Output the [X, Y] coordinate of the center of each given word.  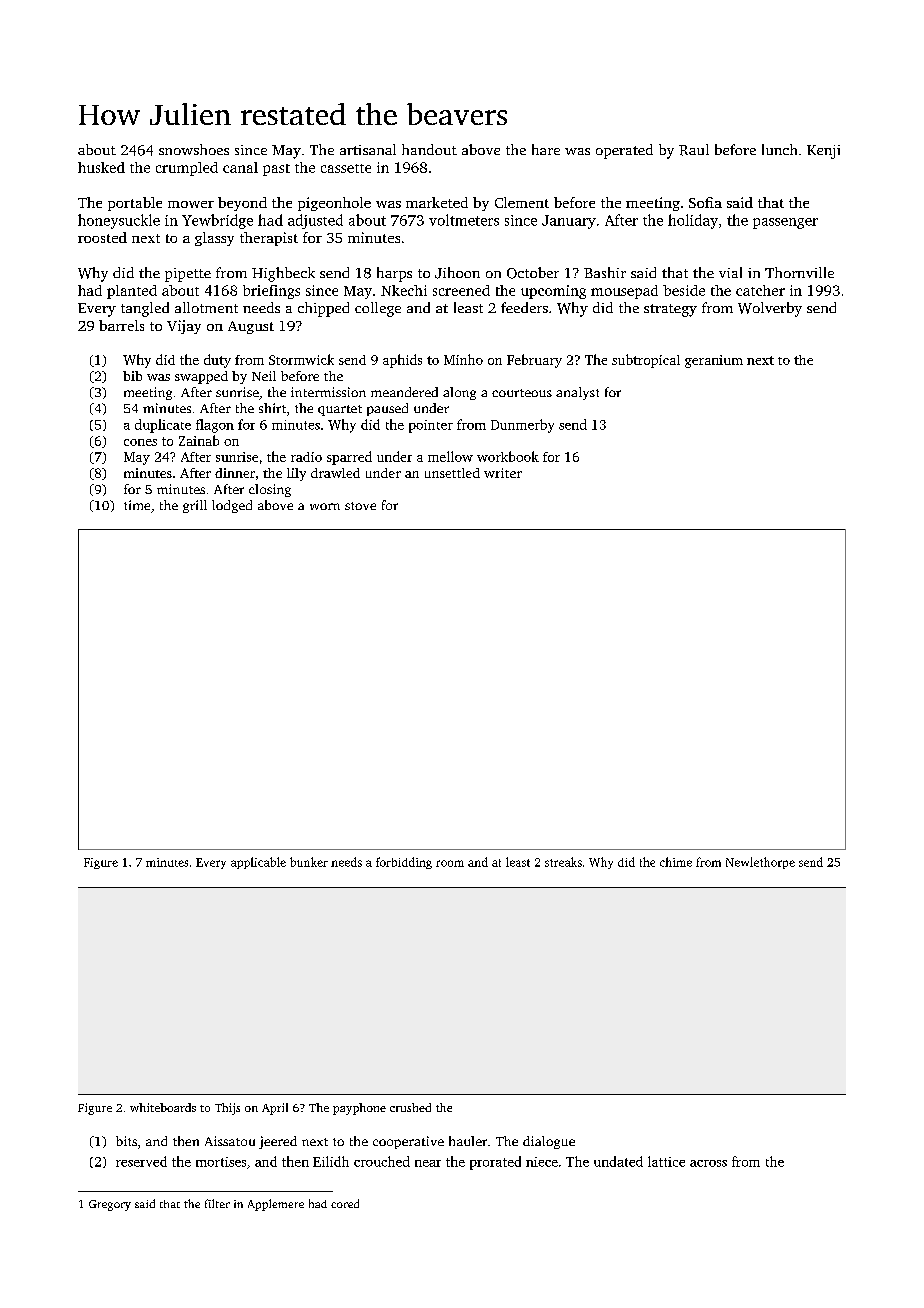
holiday [693, 221]
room [450, 863]
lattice [666, 1161]
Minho [463, 359]
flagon [215, 426]
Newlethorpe [760, 863]
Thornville [799, 272]
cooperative [408, 1142]
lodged [232, 506]
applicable [258, 863]
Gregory [110, 1205]
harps [394, 274]
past [276, 170]
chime [676, 862]
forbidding [404, 863]
